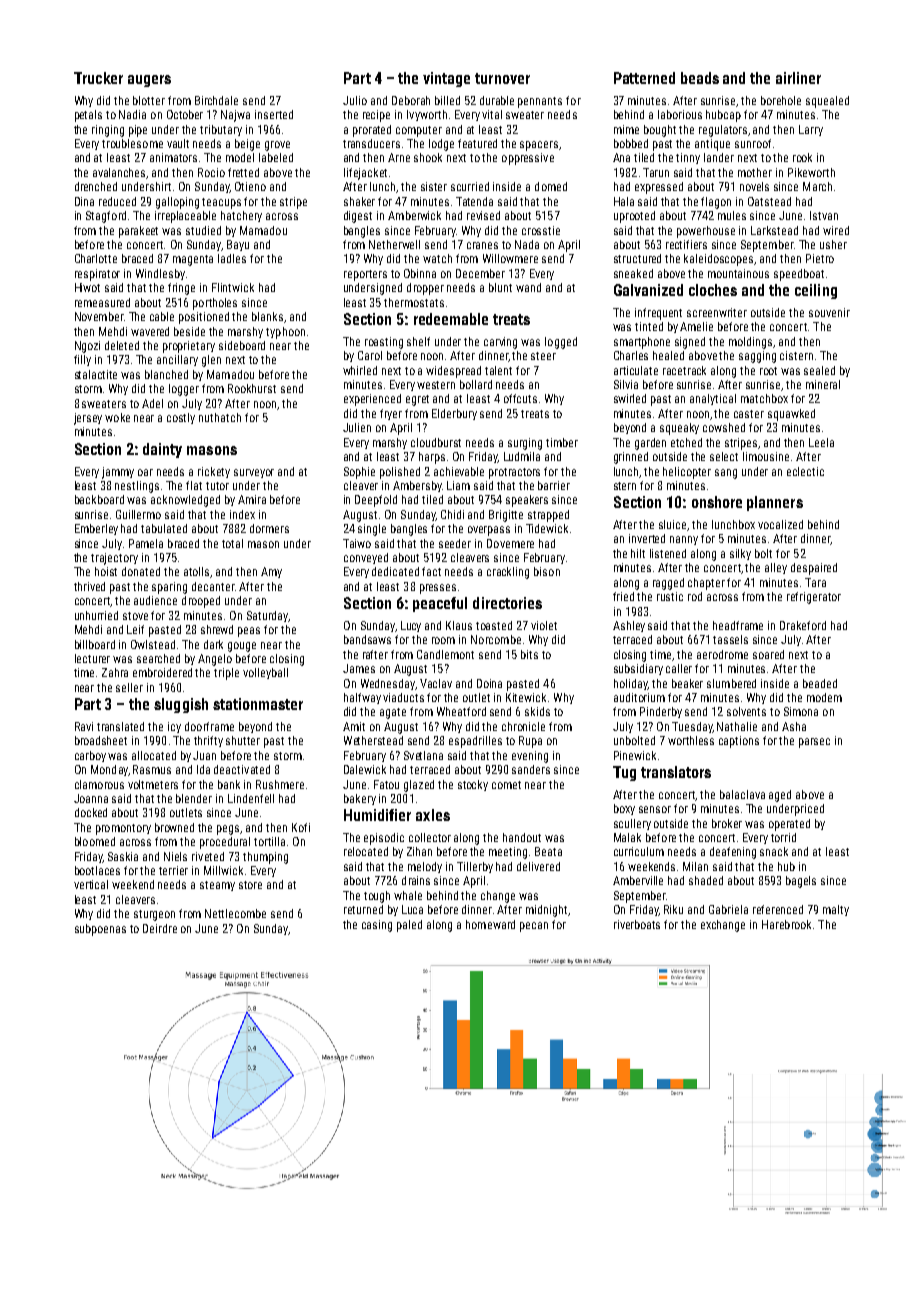 The image size is (924, 1308). Describe the element at coordinates (540, 102) in the document. I see `pennants` at that location.
